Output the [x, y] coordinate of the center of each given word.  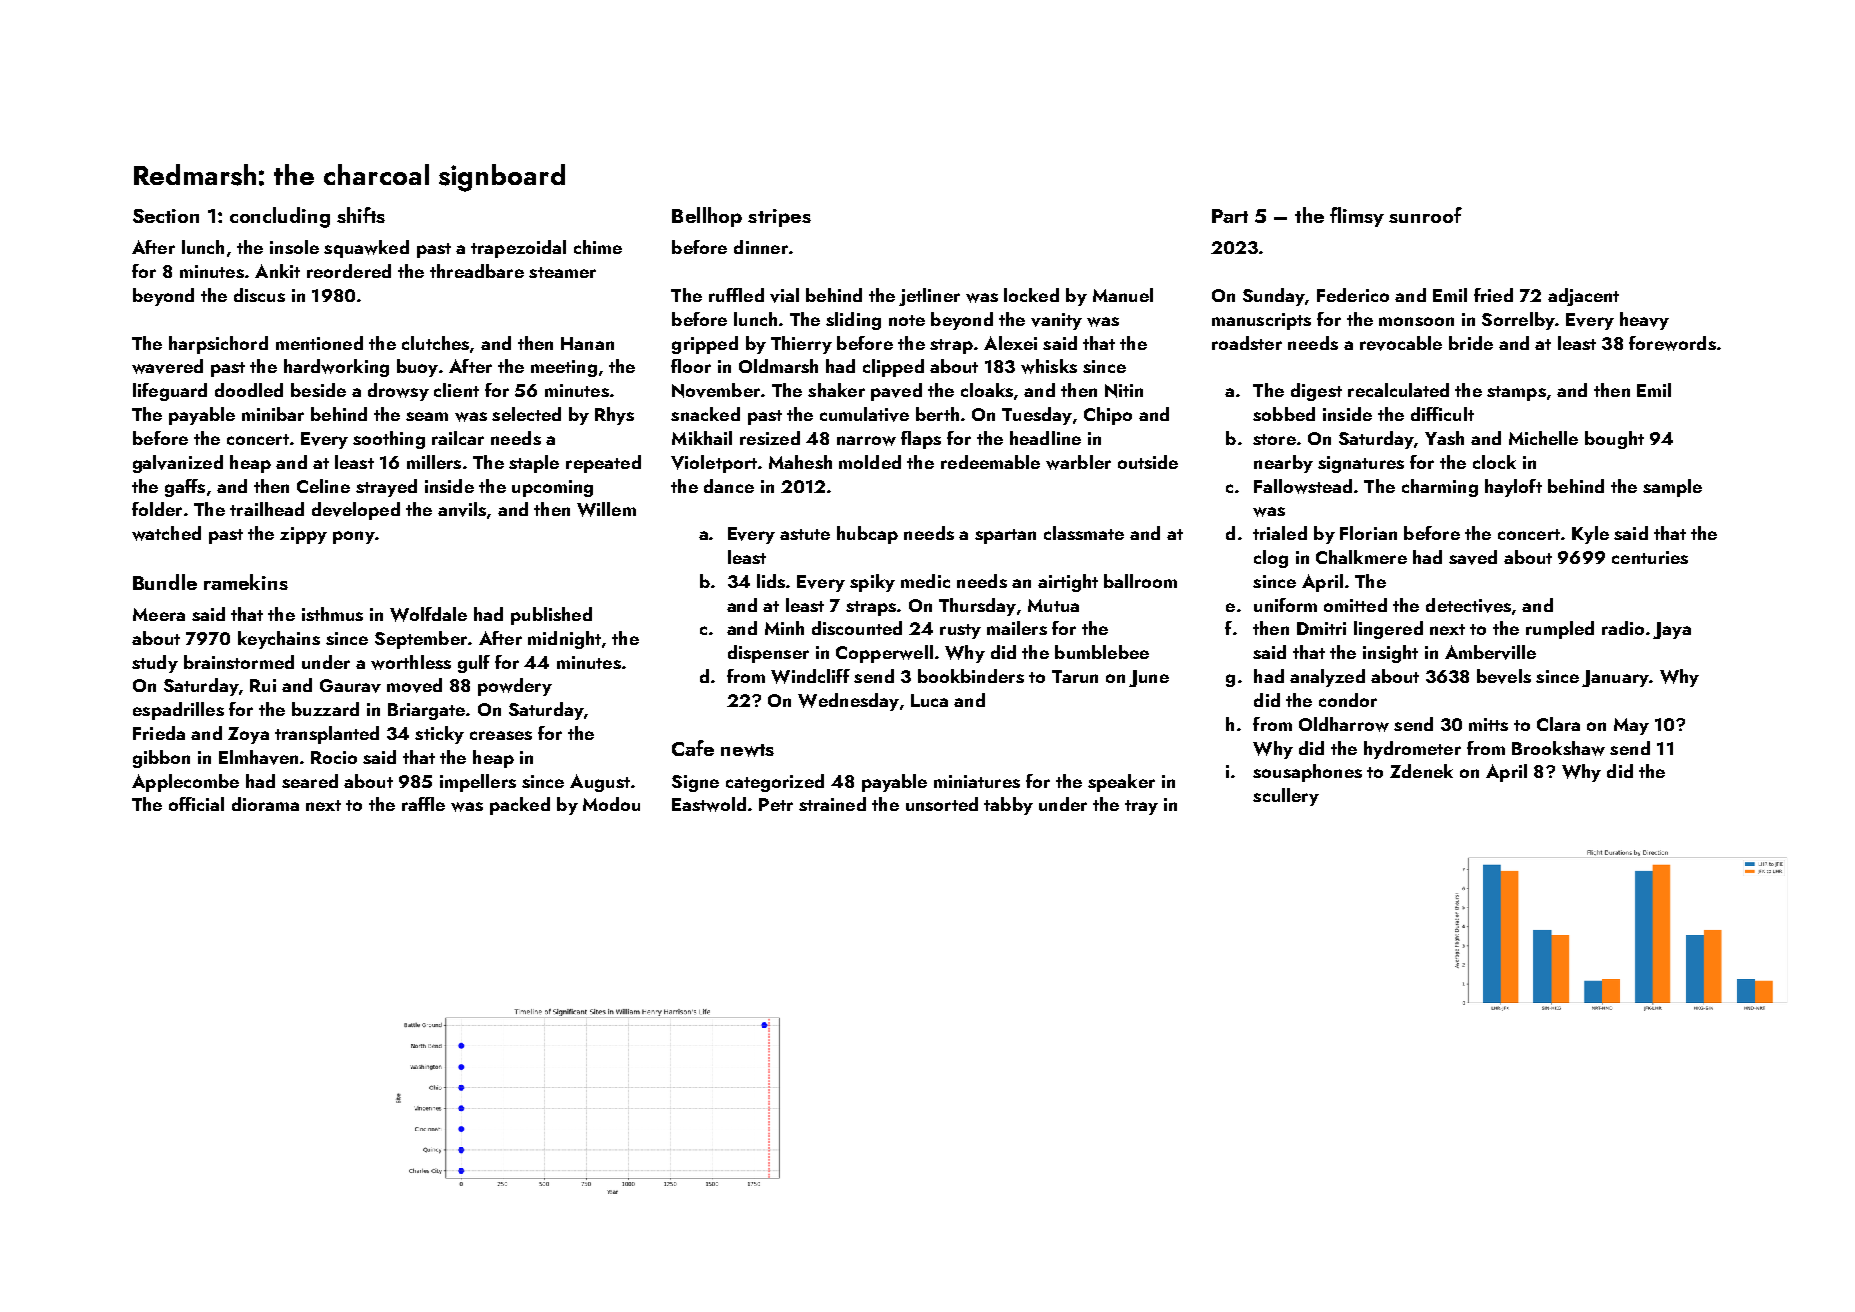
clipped [893, 368]
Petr [776, 804]
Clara [1558, 724]
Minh [784, 628]
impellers [478, 783]
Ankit [277, 271]
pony [354, 537]
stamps [1516, 393]
